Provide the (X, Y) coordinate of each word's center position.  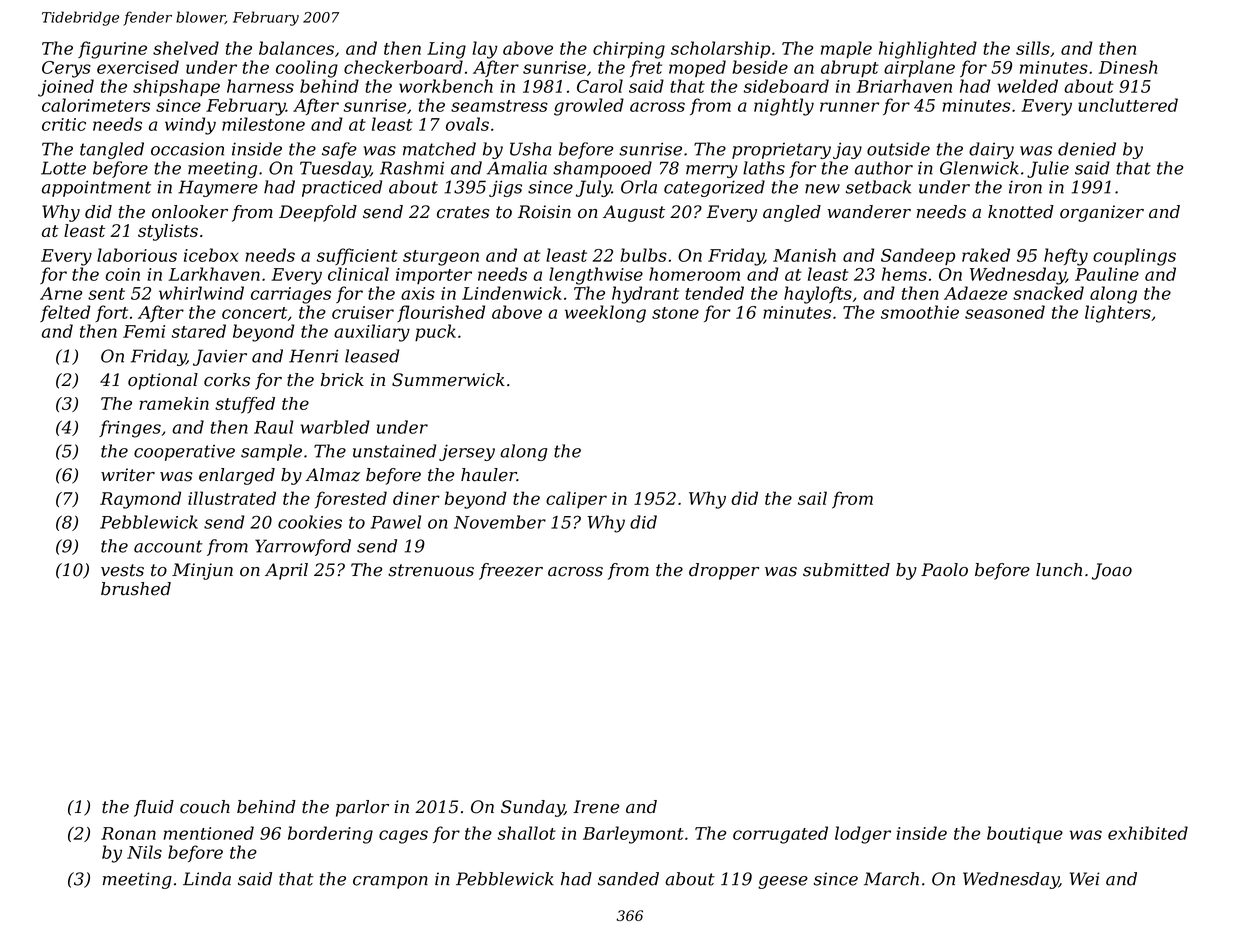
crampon (390, 882)
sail (812, 498)
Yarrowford (303, 547)
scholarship (720, 49)
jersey (467, 453)
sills (1033, 48)
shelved (186, 48)
